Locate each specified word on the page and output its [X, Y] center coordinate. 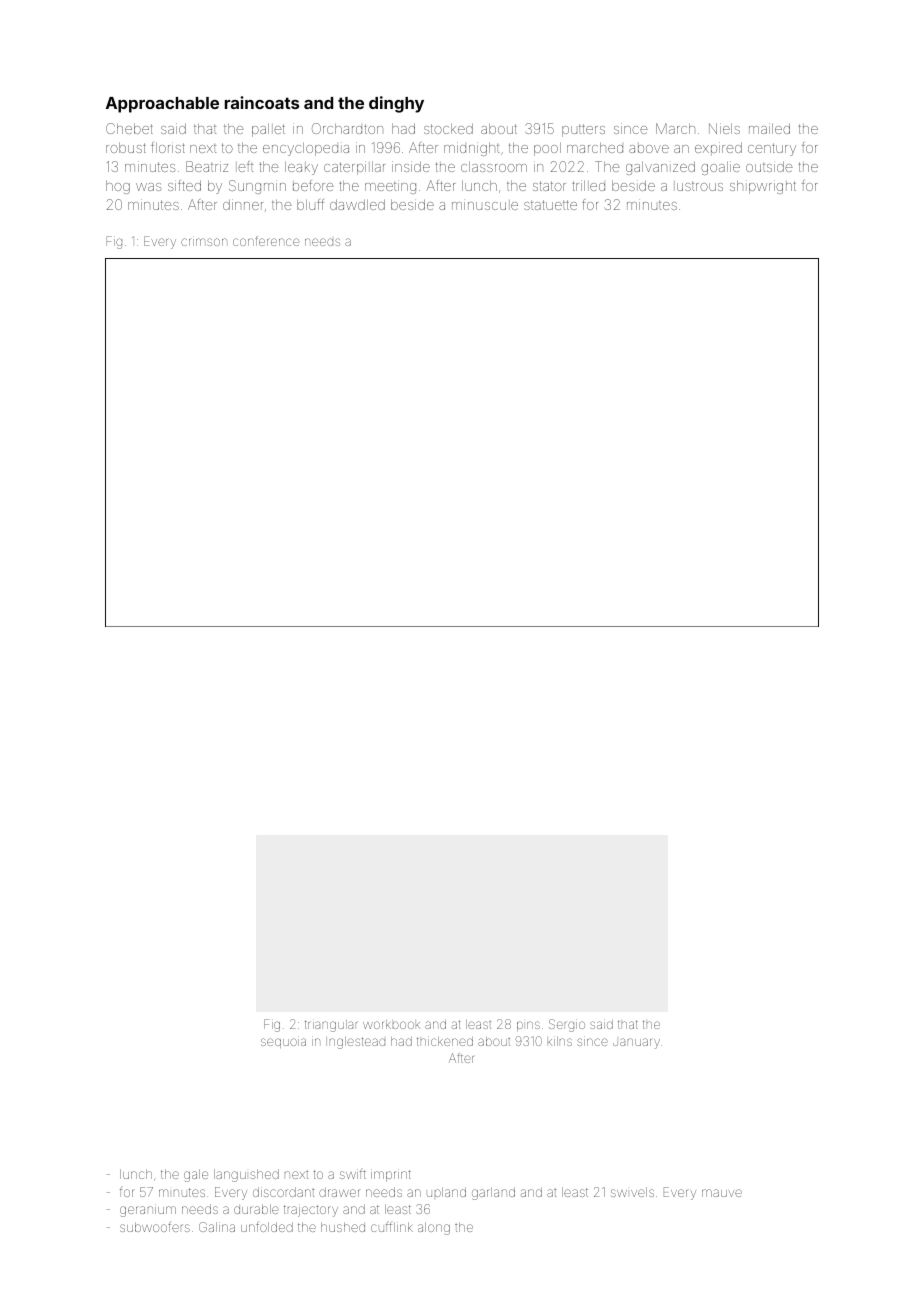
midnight [471, 149]
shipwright [763, 187]
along [434, 1228]
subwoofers [155, 1227]
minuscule [485, 204]
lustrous [698, 186]
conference [266, 241]
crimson [204, 241]
